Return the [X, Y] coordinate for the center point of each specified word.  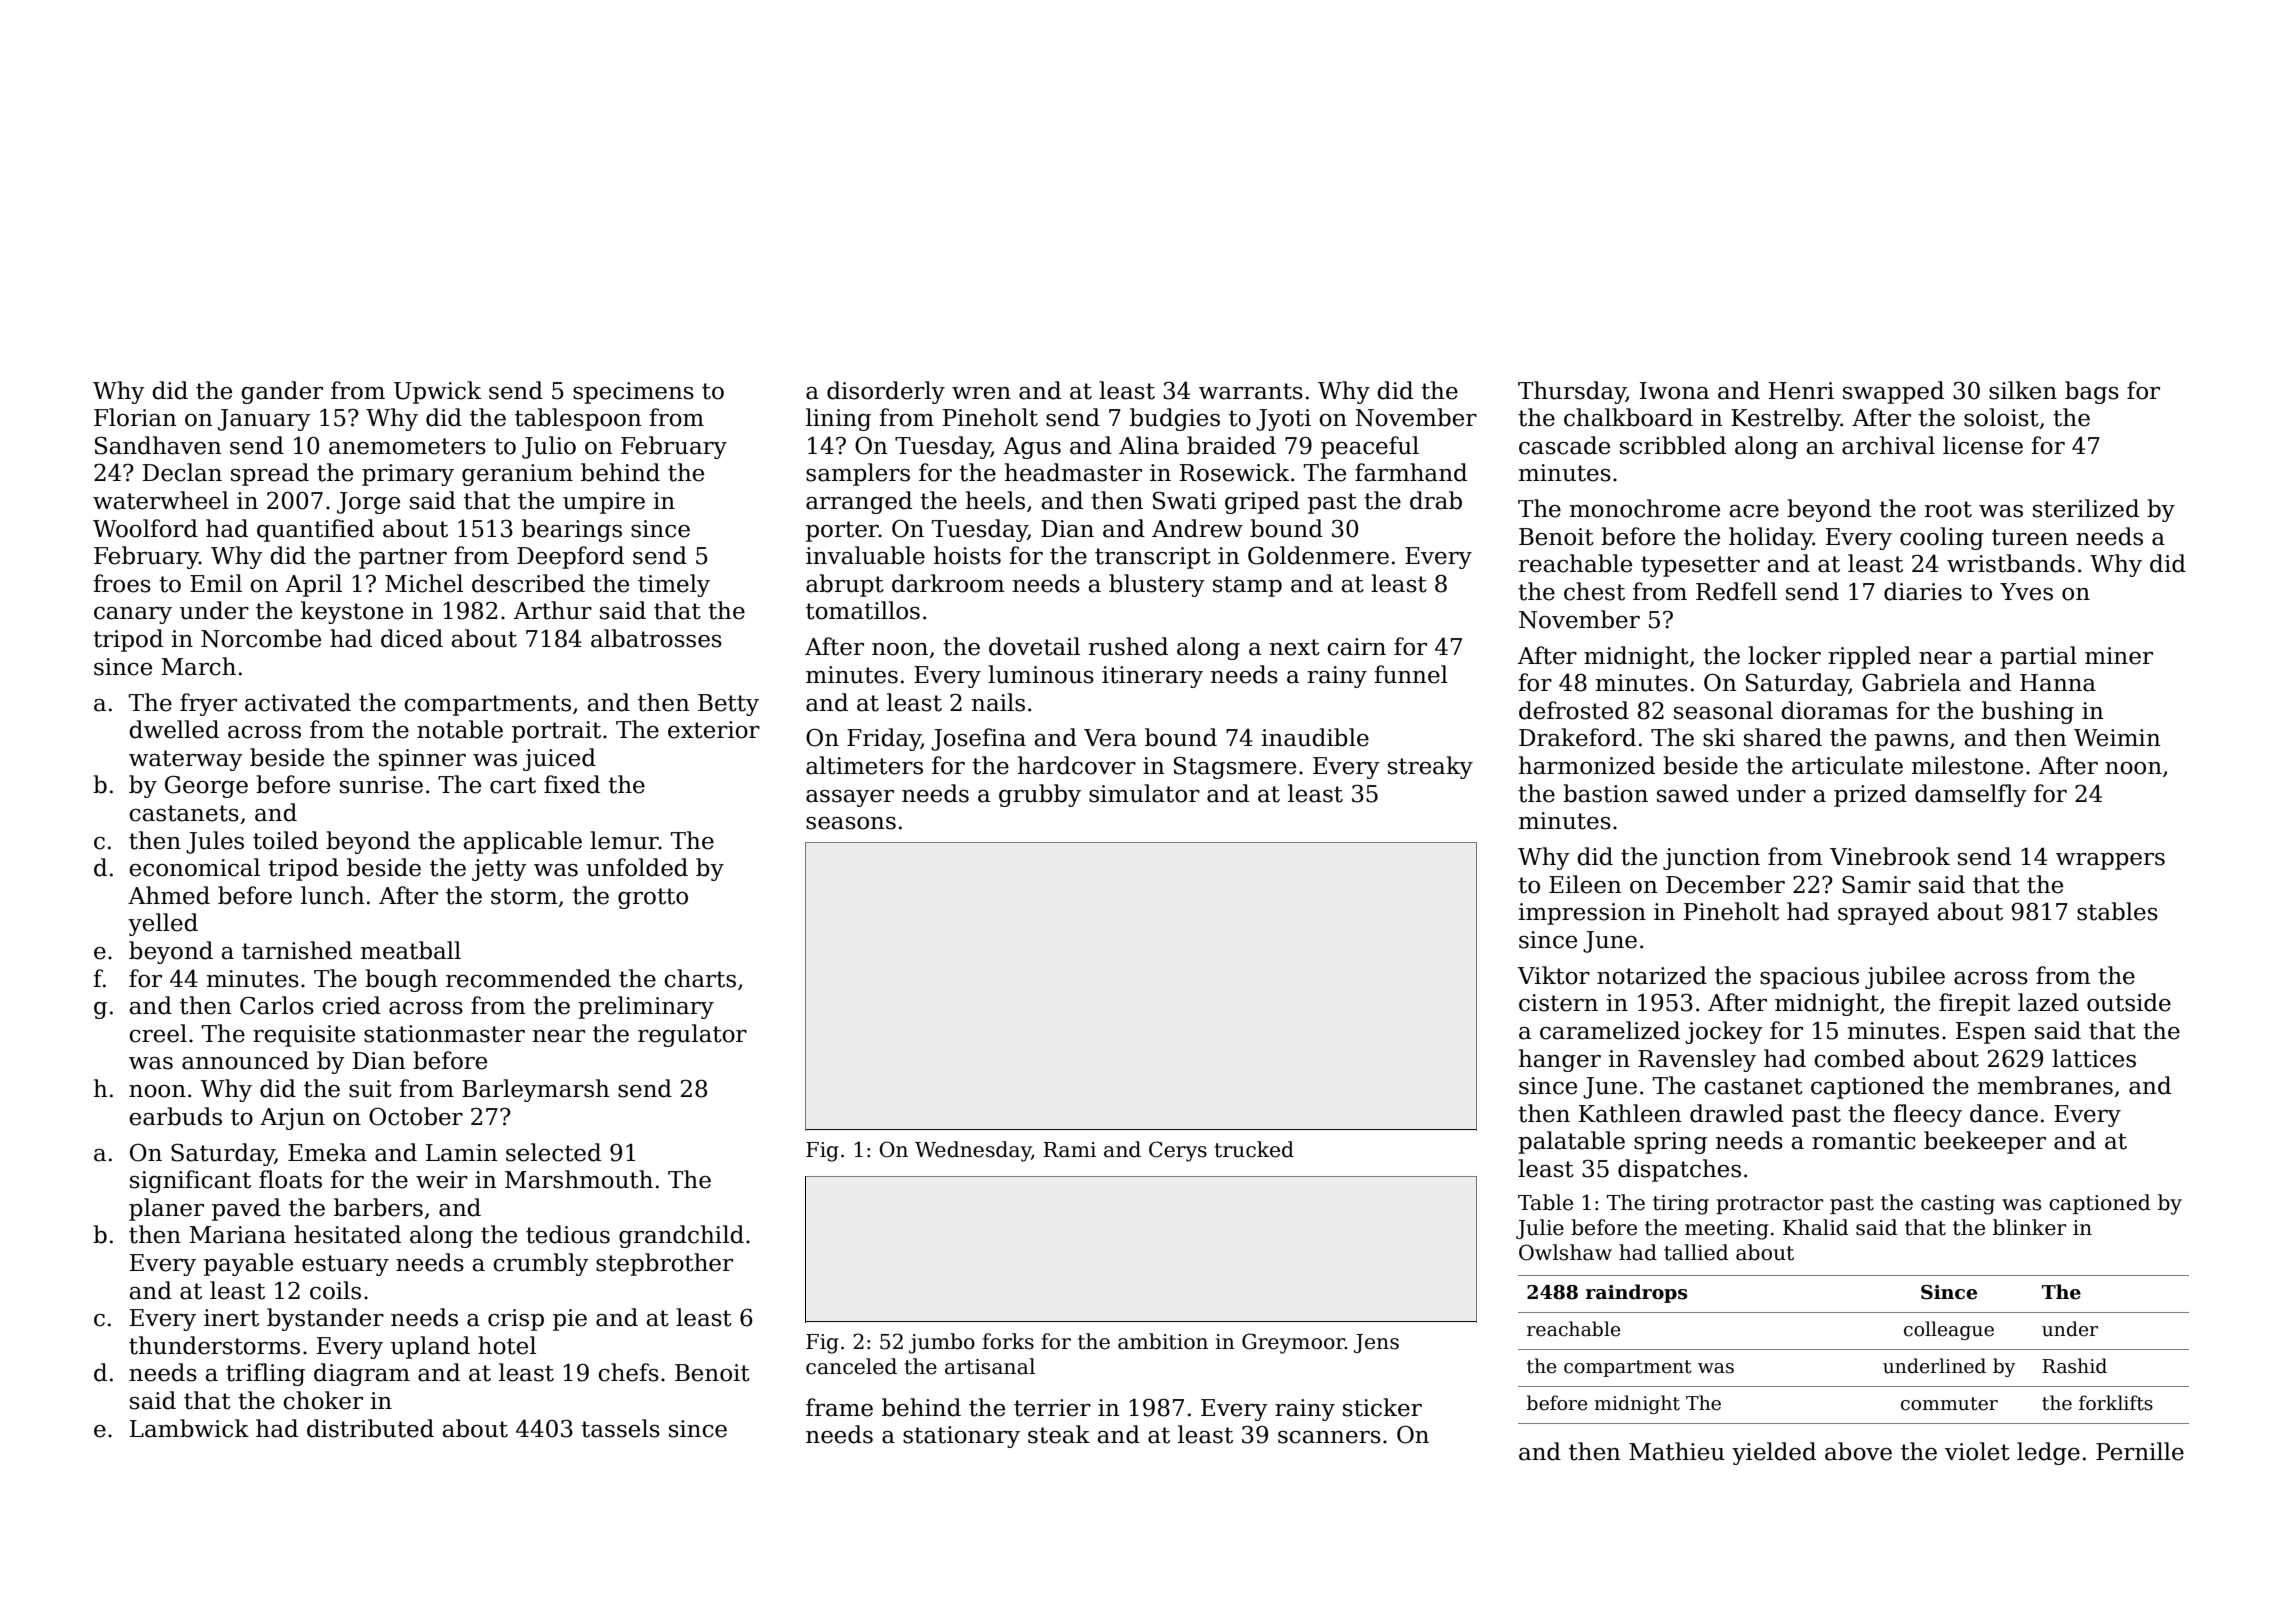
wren [981, 393]
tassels [620, 1428]
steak [1059, 1434]
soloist [2001, 417]
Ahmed [169, 895]
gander [282, 392]
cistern [1558, 1003]
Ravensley [1697, 1060]
